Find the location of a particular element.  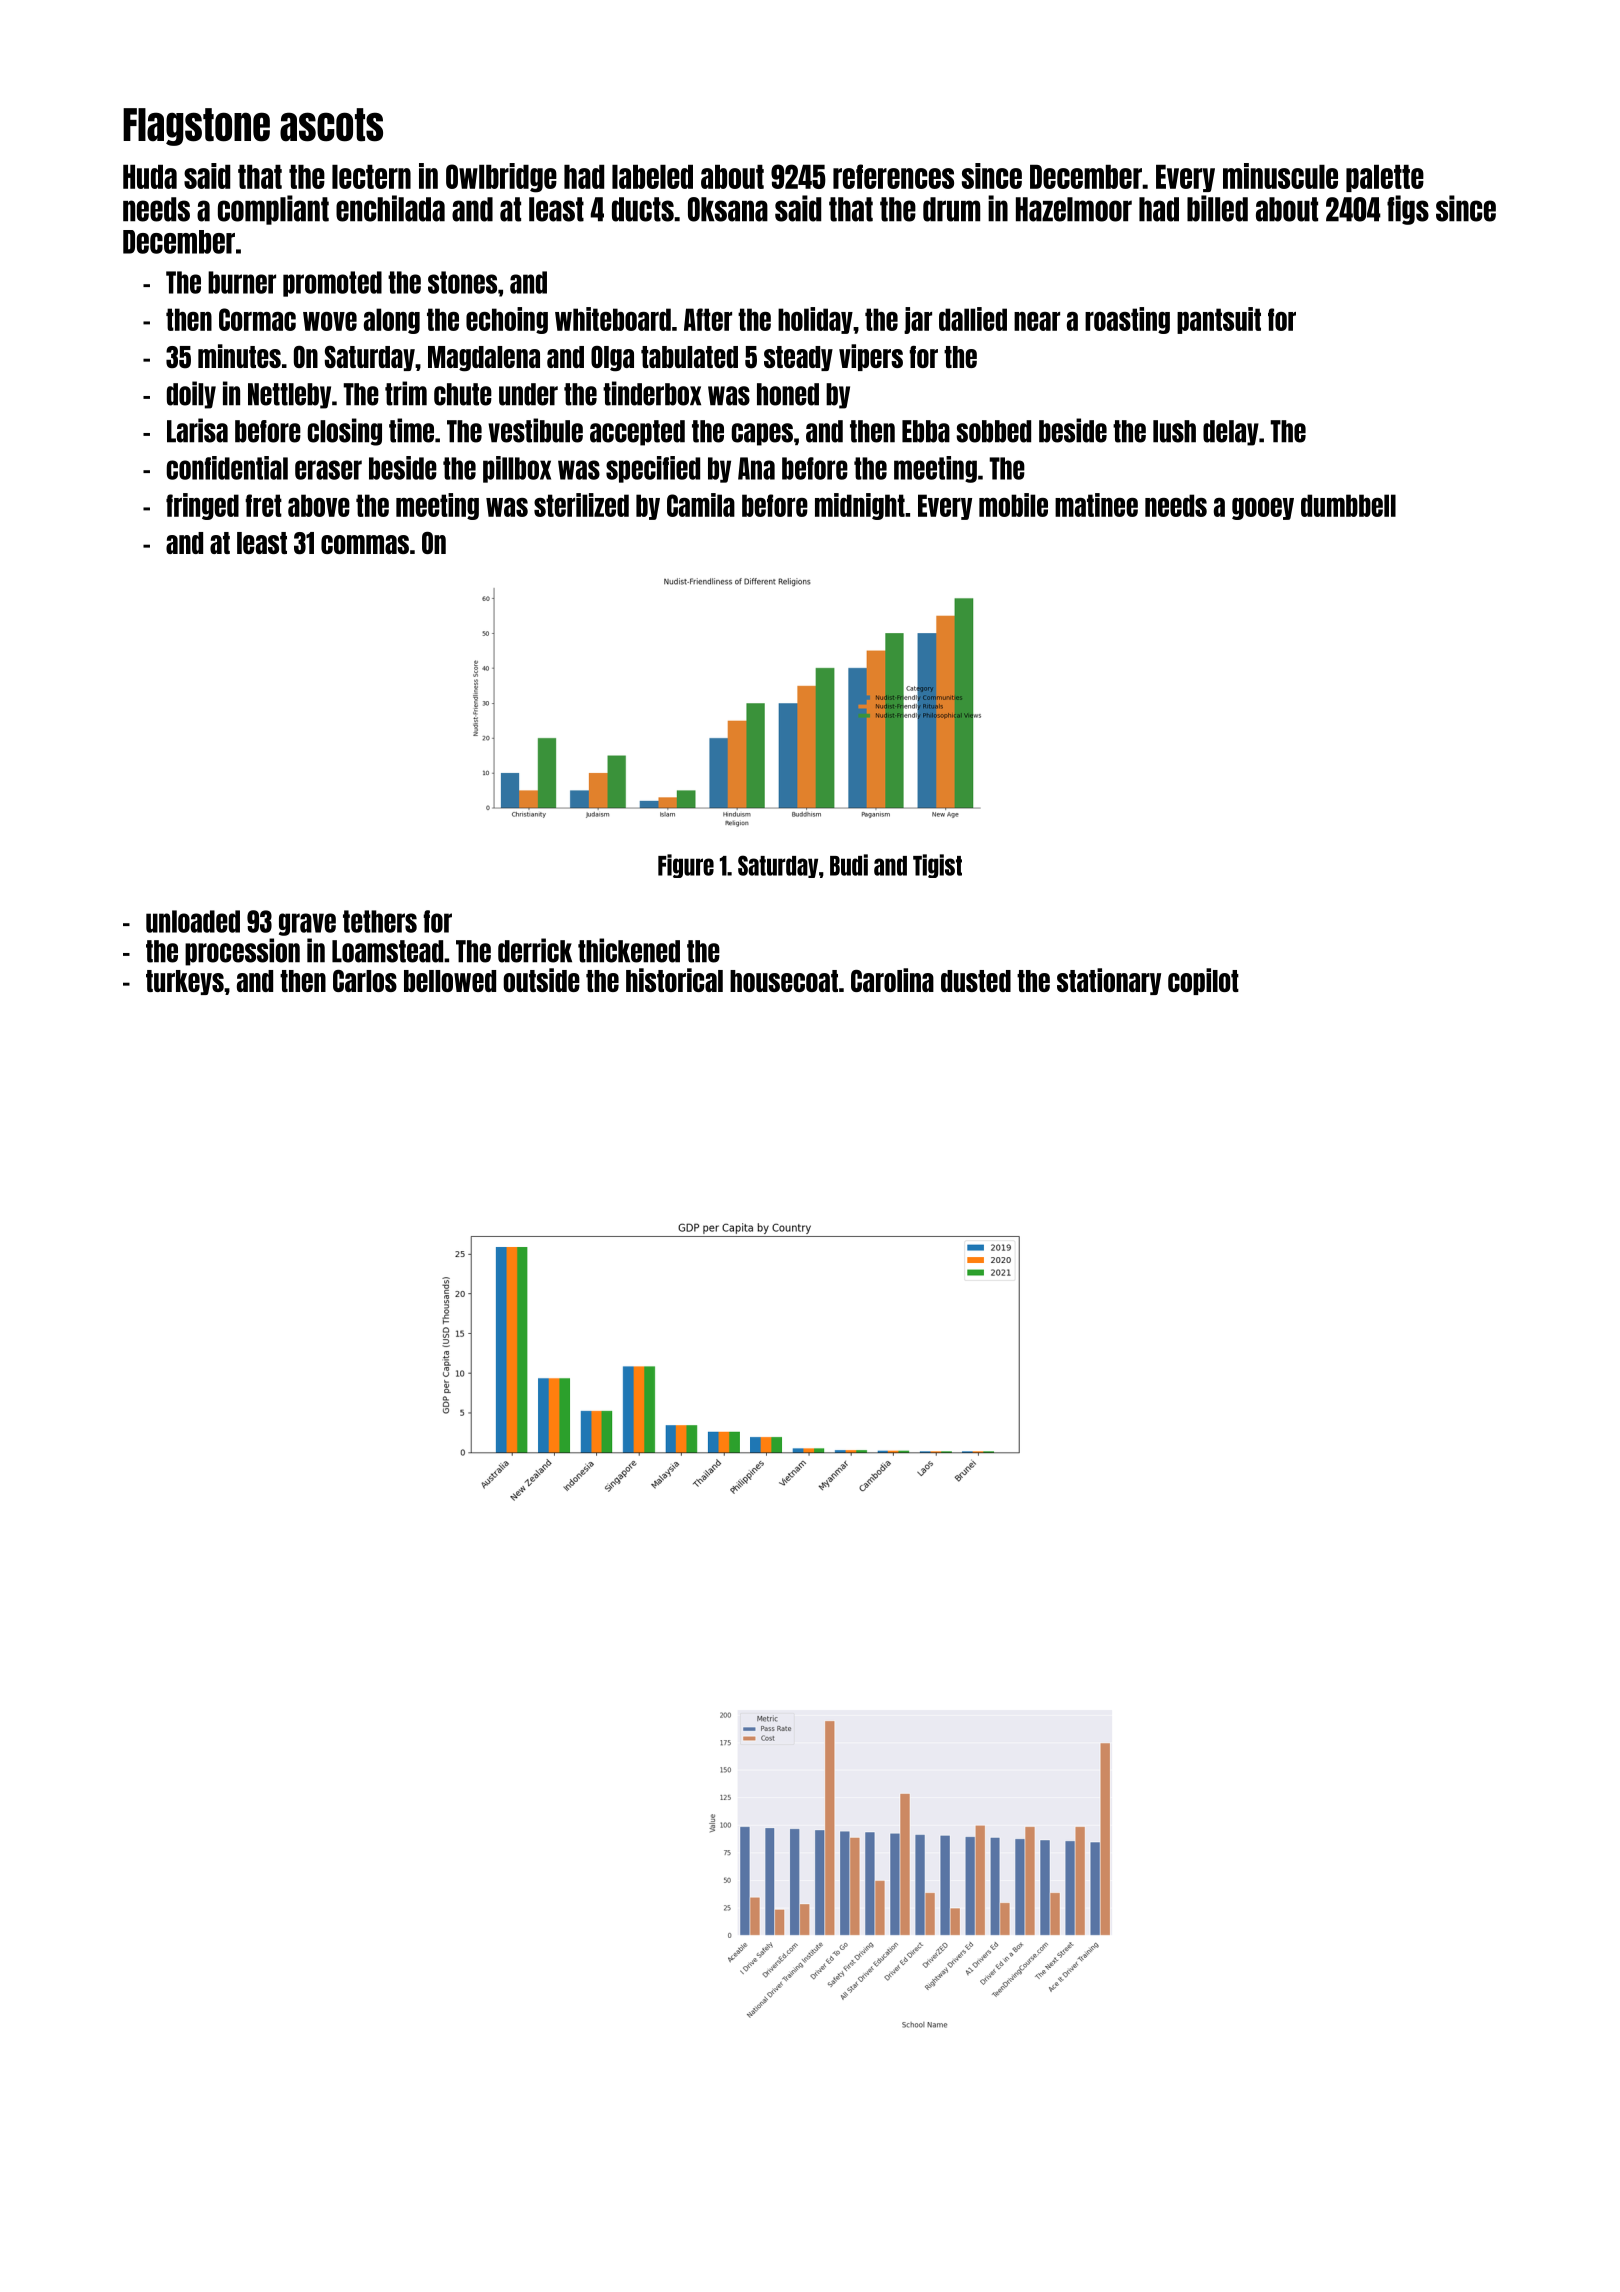

burner is located at coordinates (242, 282).
